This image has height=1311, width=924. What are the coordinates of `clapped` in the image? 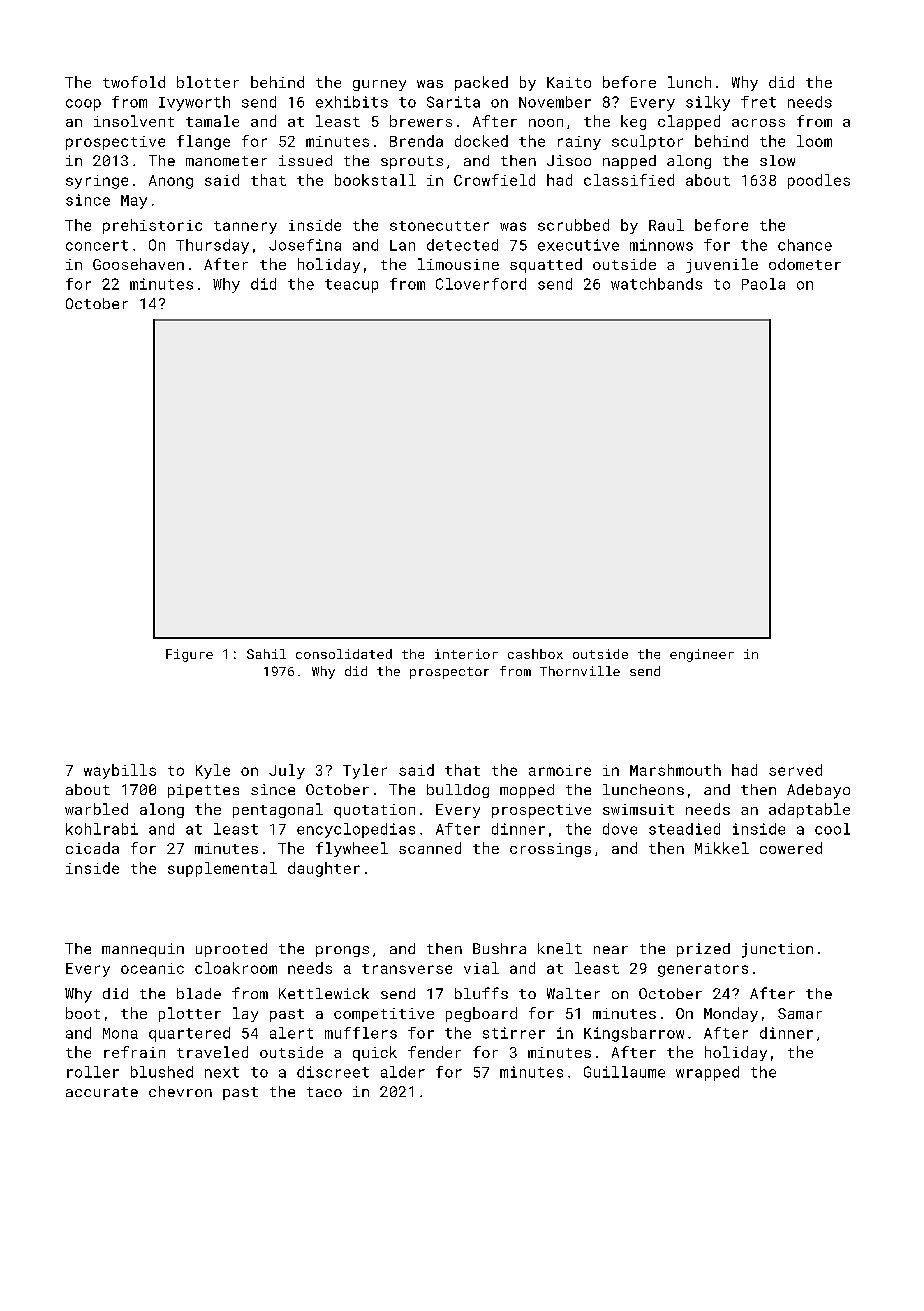 It's located at (689, 122).
